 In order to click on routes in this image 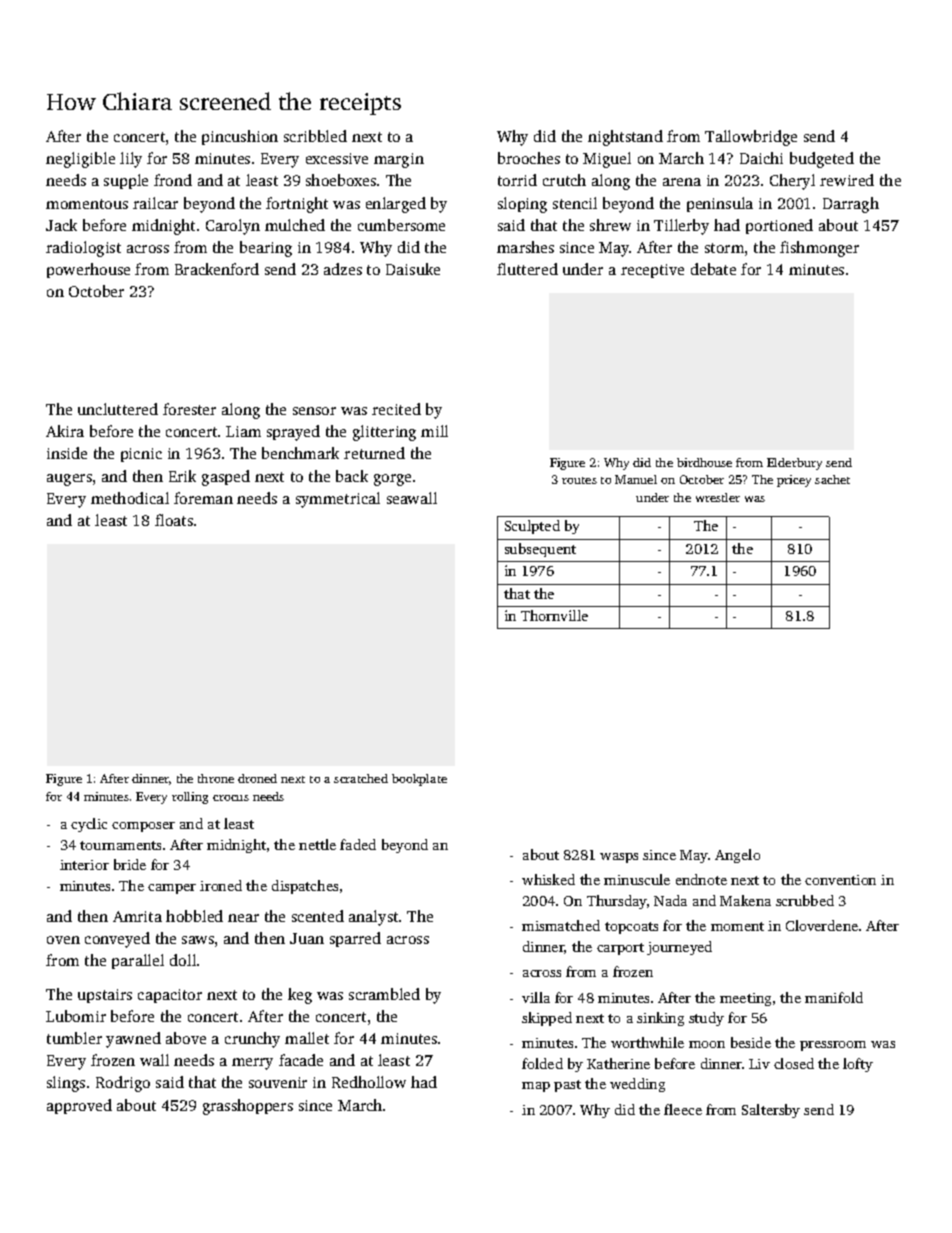, I will do `click(579, 480)`.
